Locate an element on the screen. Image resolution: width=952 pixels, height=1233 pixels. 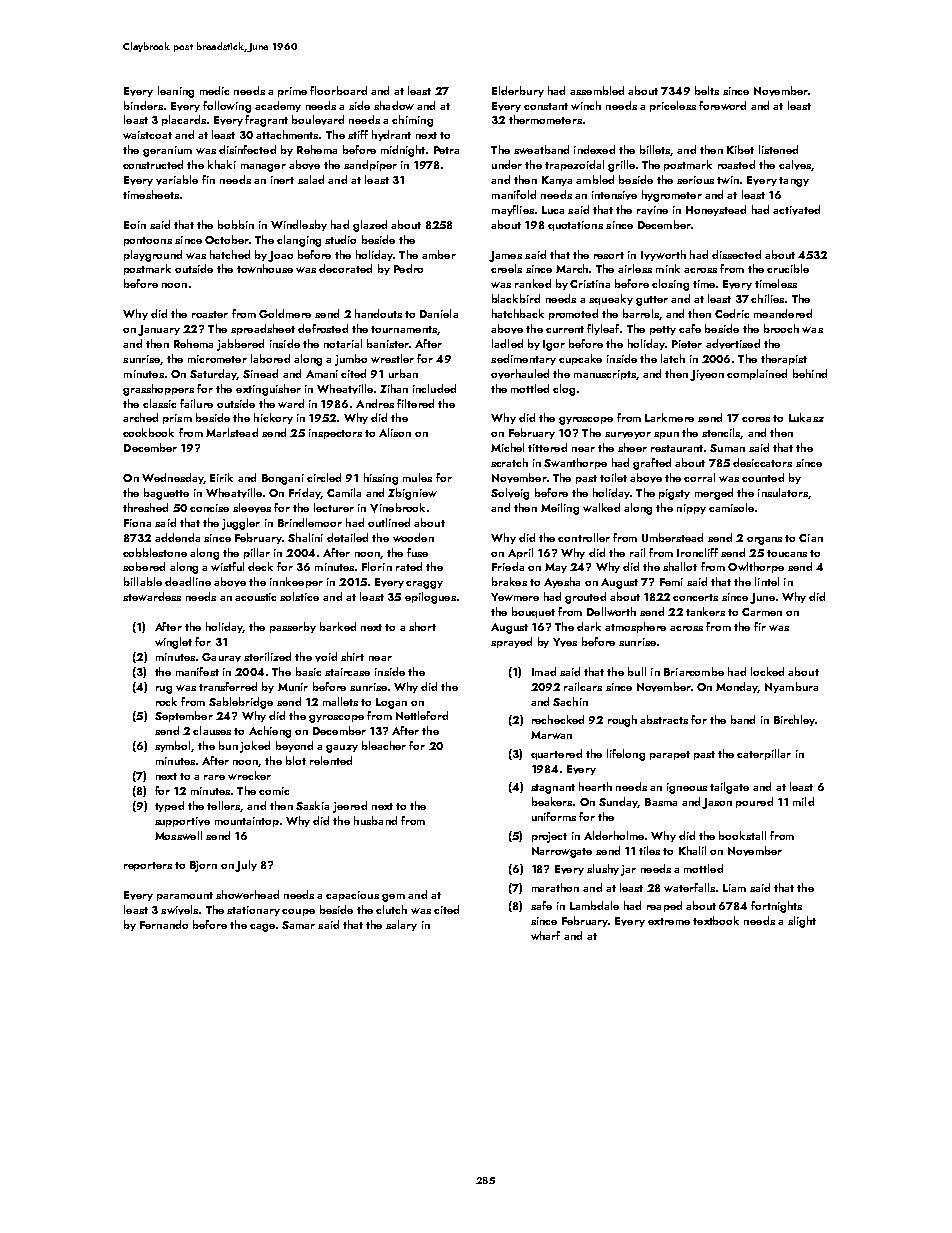
project is located at coordinates (549, 837).
